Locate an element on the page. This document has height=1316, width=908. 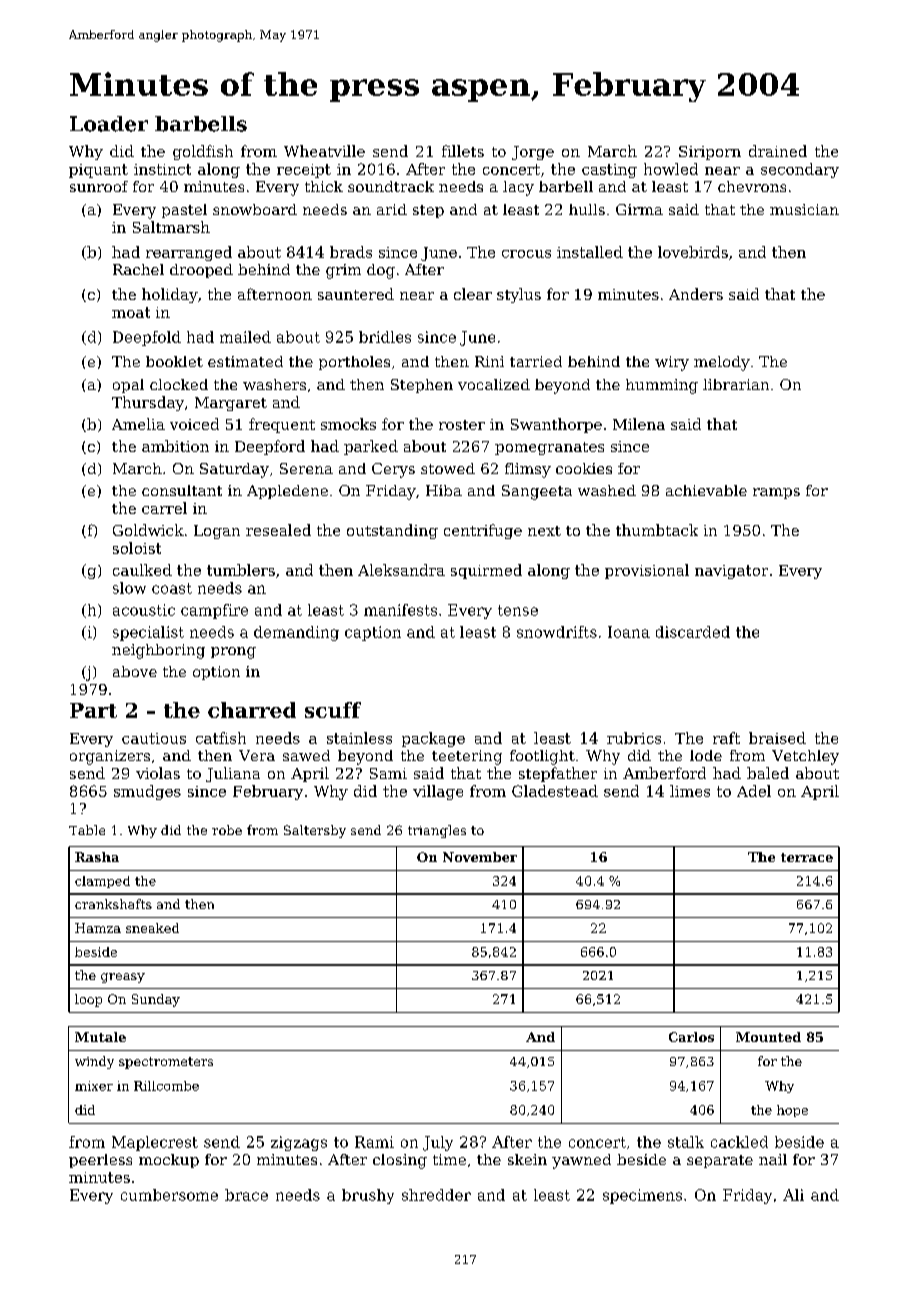
Gladestead is located at coordinates (555, 791).
